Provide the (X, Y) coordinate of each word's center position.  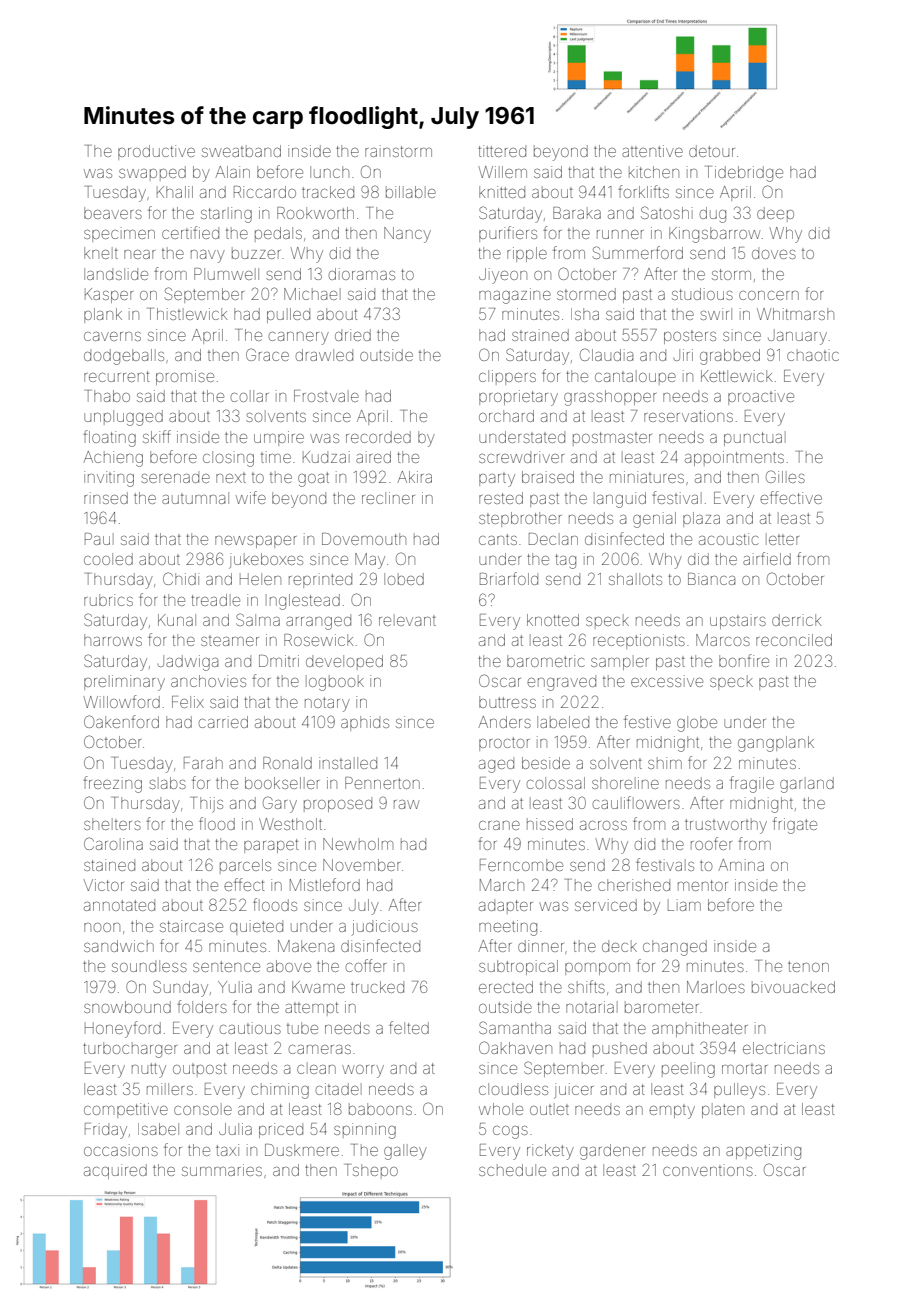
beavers (113, 213)
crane (499, 825)
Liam (684, 905)
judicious (385, 927)
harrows (113, 640)
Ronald (287, 763)
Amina (741, 865)
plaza (701, 519)
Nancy (407, 235)
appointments (734, 458)
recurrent (116, 376)
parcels (245, 866)
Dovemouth (364, 539)
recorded (378, 437)
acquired (115, 1171)
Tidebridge (744, 174)
